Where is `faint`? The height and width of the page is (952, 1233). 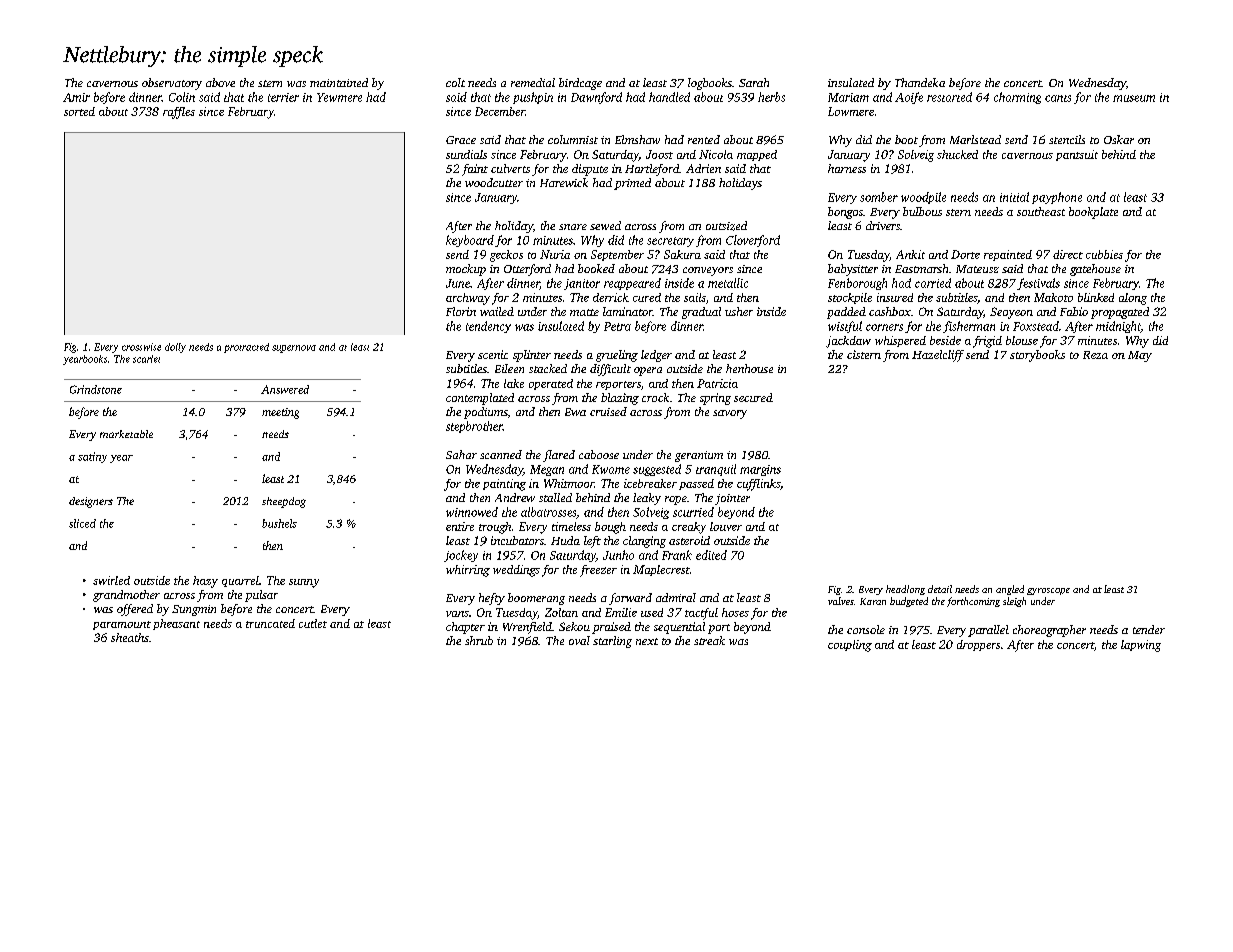 faint is located at coordinates (475, 170).
